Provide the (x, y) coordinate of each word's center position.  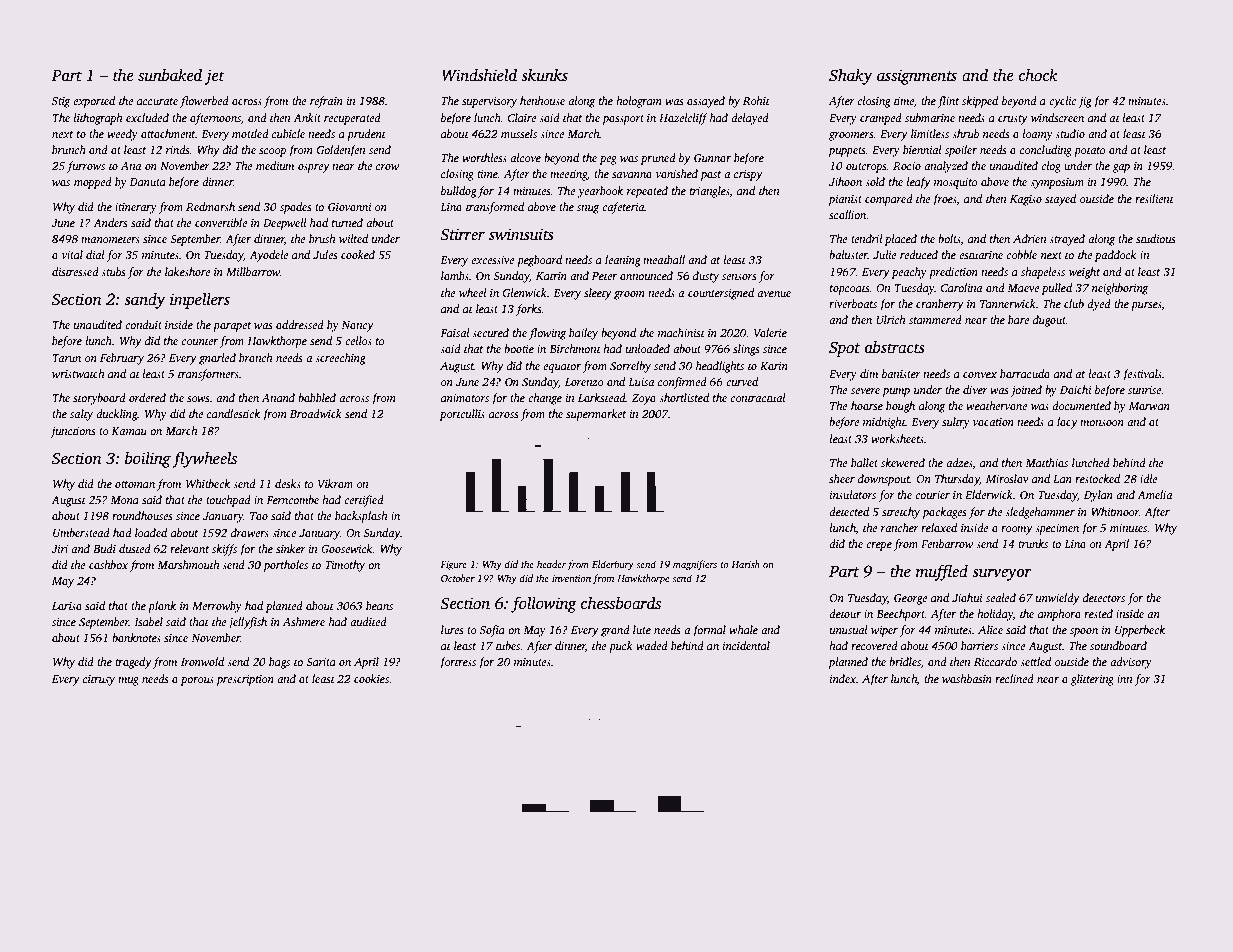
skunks (544, 75)
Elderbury (613, 565)
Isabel (148, 621)
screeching (340, 359)
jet (215, 77)
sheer (842, 478)
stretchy (901, 513)
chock (1038, 75)
